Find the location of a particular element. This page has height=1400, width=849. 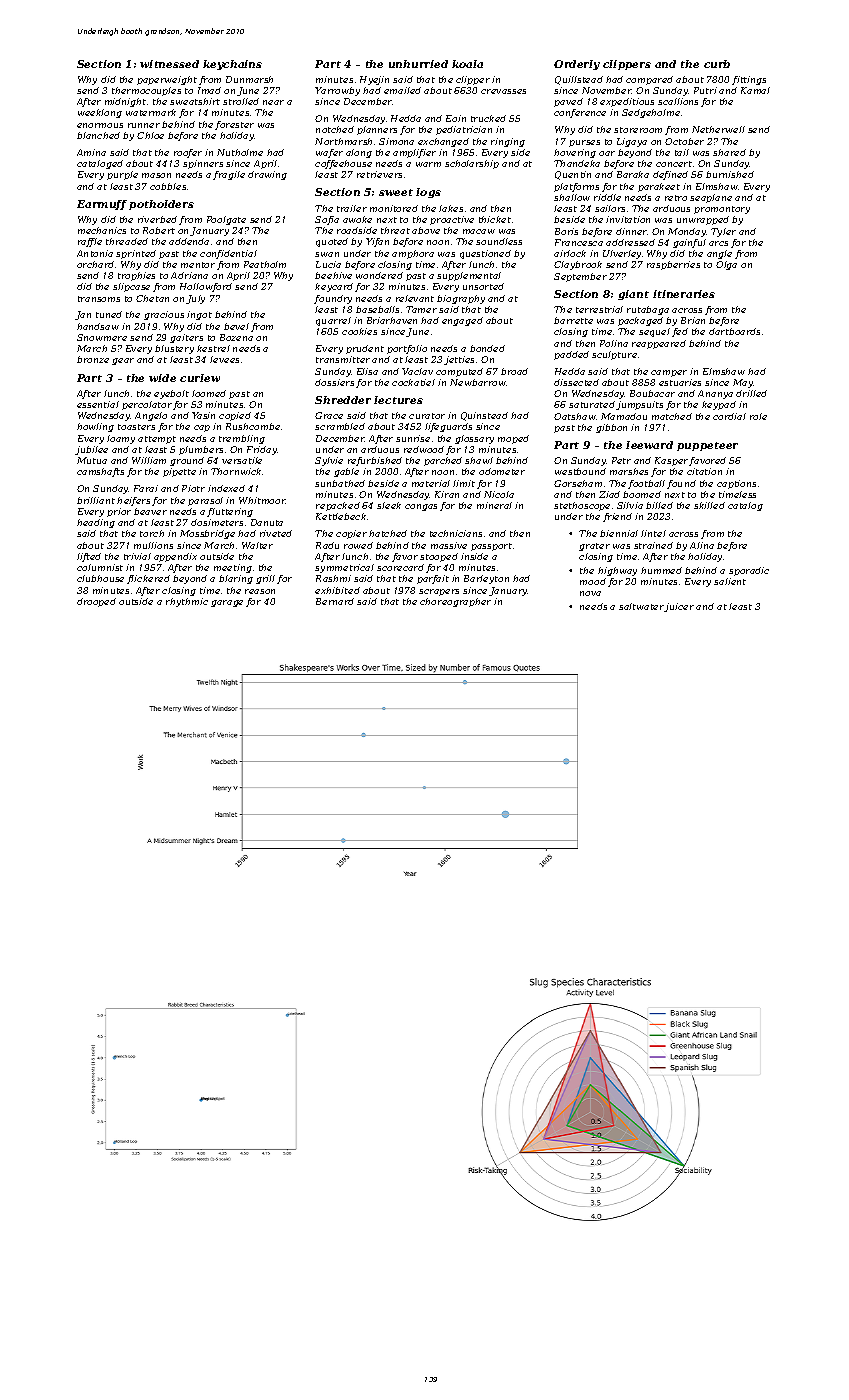

reappeared is located at coordinates (659, 344).
